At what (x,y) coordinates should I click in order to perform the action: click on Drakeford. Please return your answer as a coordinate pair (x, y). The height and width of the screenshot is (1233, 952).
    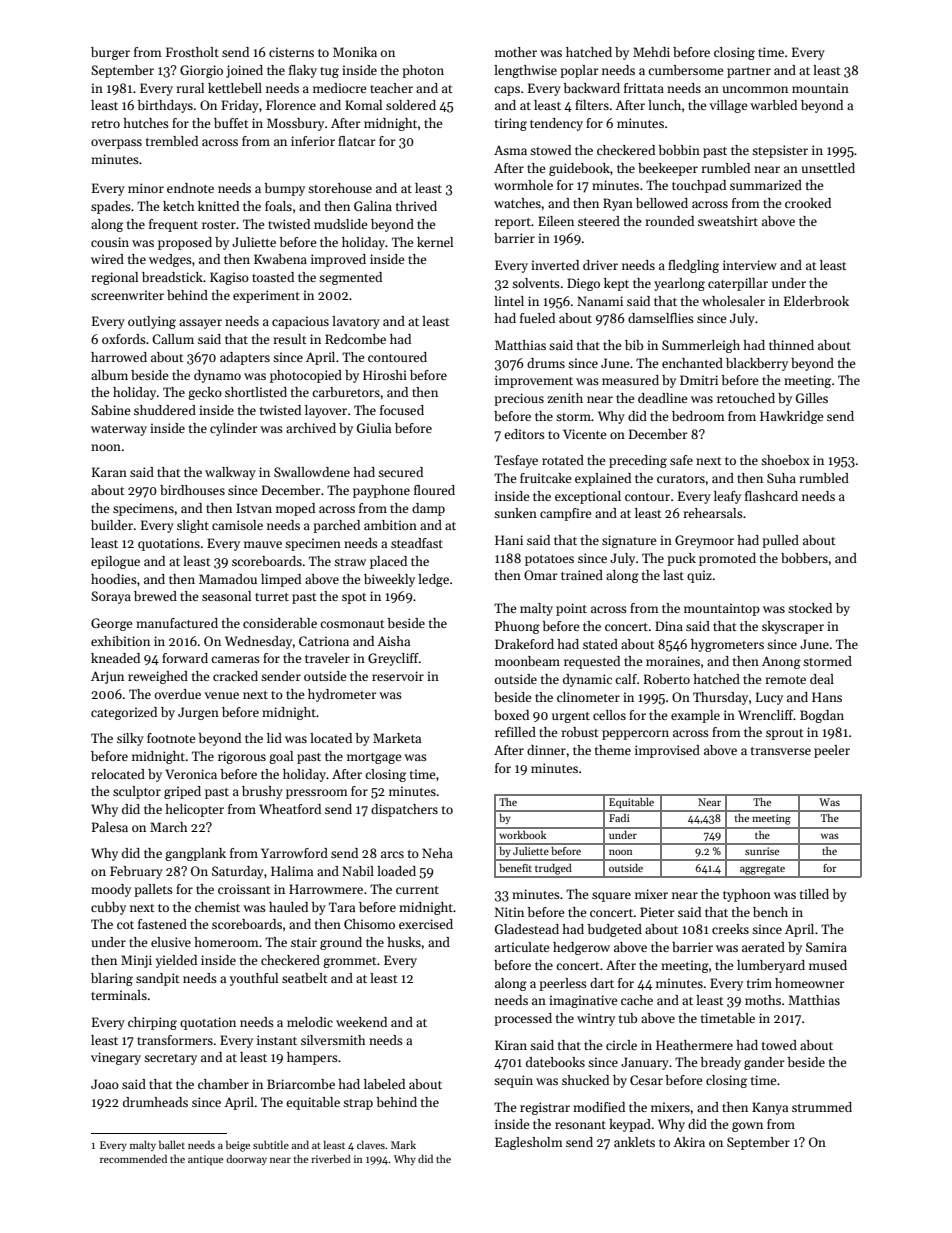
    Looking at the image, I should click on (524, 644).
